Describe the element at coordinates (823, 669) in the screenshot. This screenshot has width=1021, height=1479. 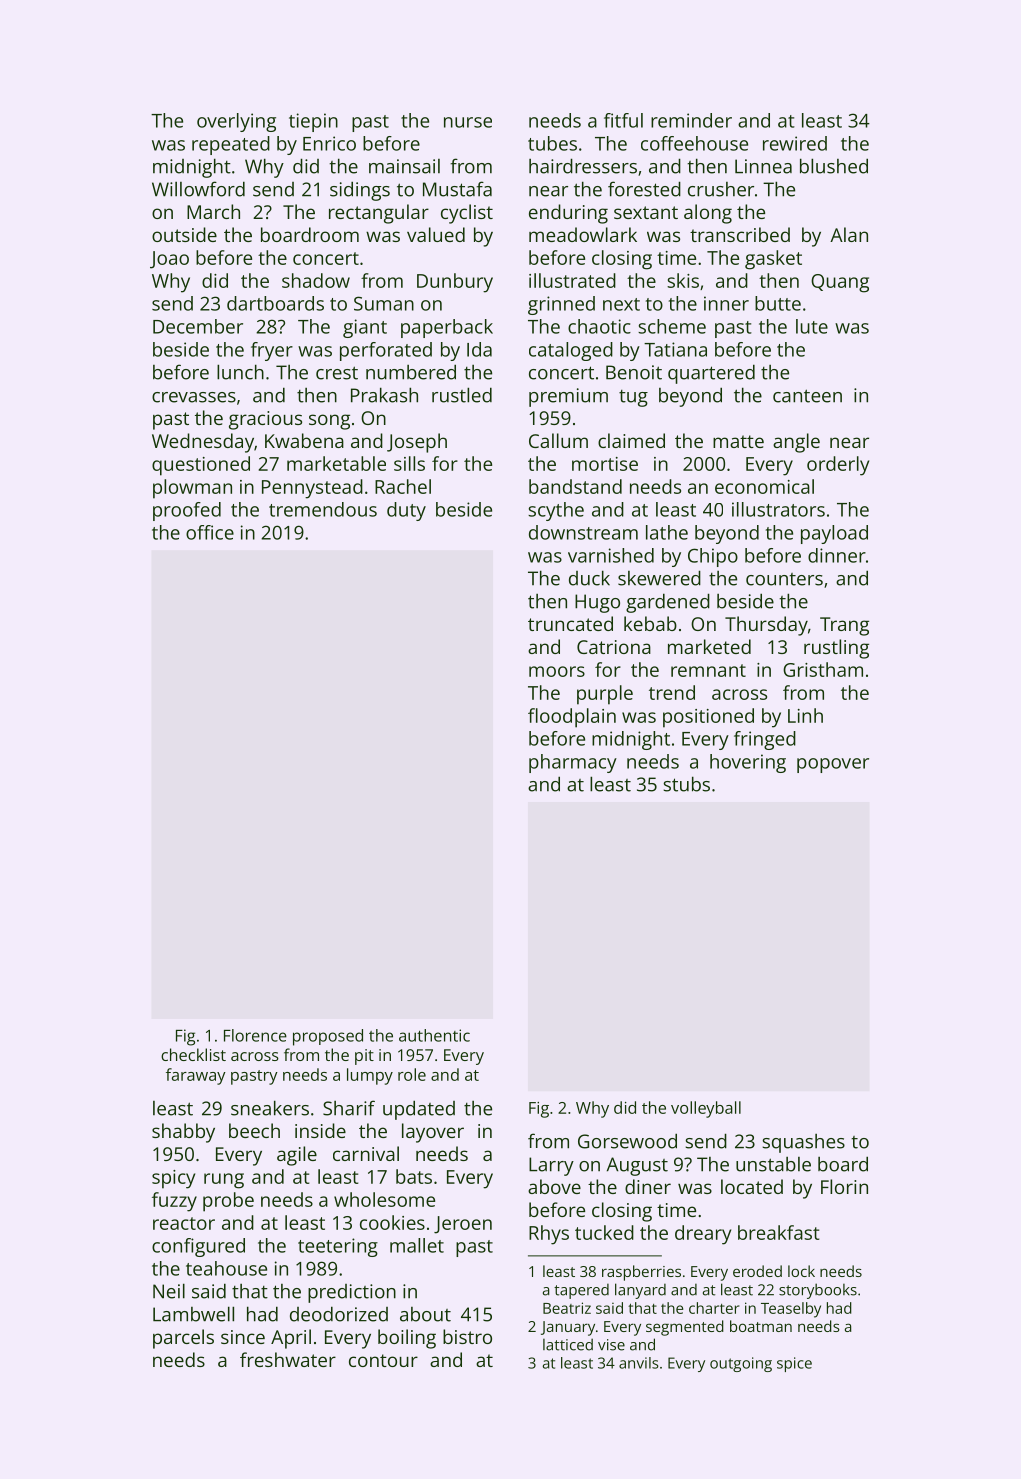
I see `Gristham` at that location.
